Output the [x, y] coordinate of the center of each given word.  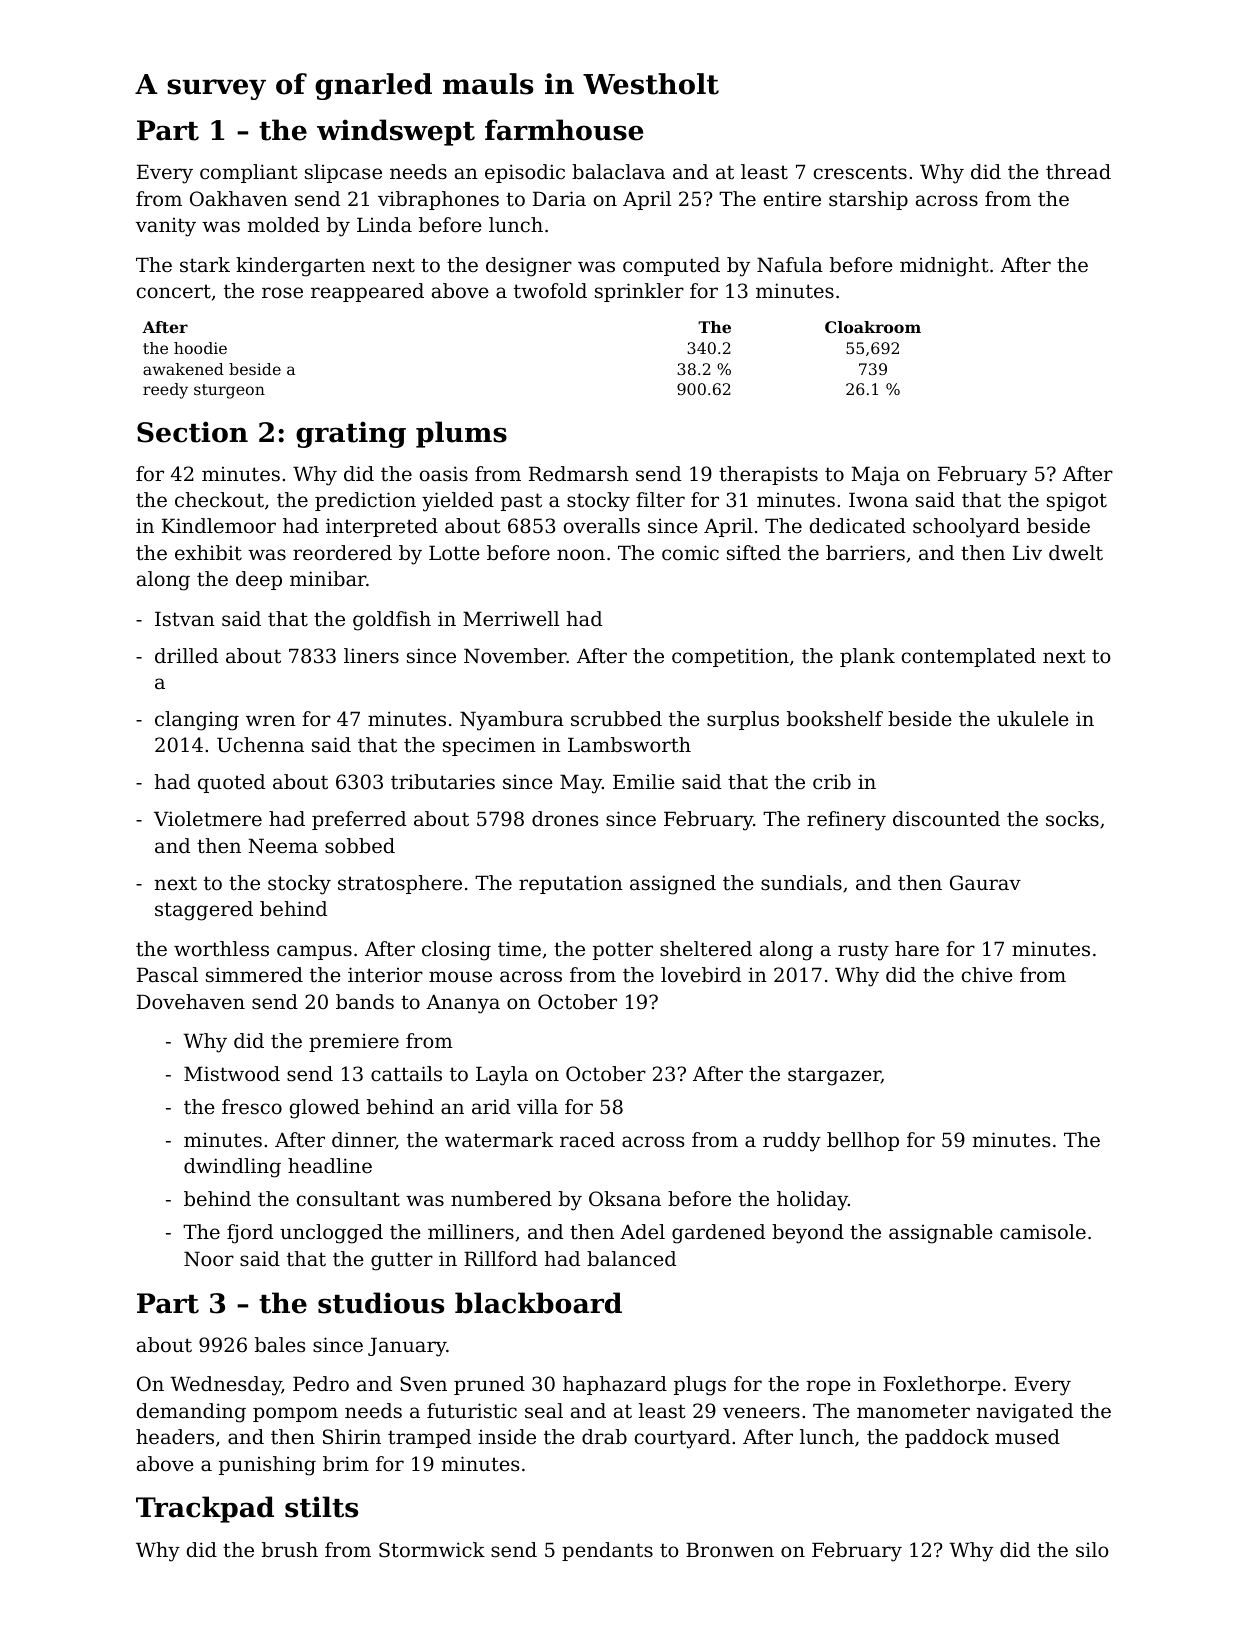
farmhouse [564, 130]
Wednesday [226, 1386]
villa [537, 1107]
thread [1078, 172]
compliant [249, 173]
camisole [1043, 1232]
